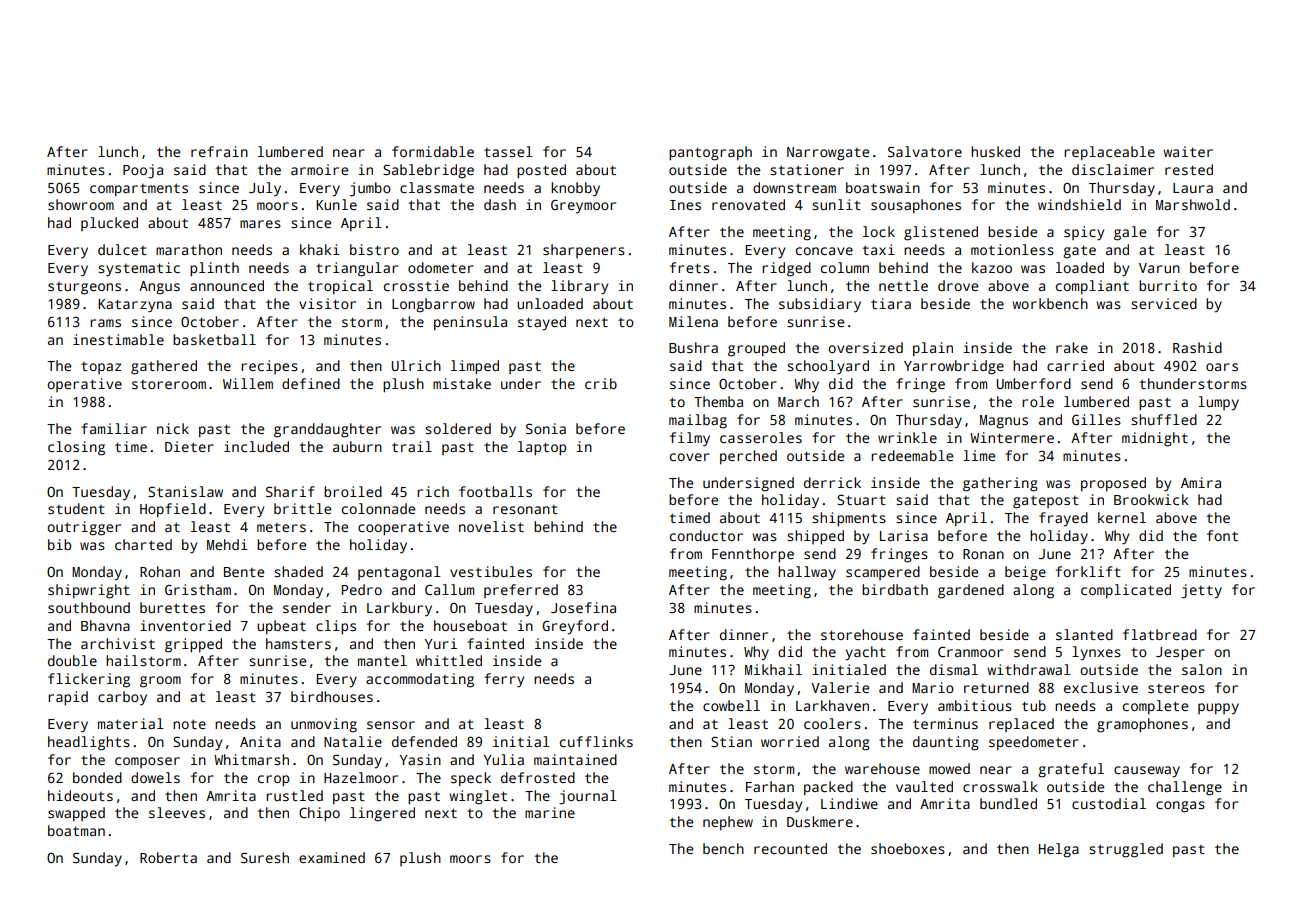 The width and height of the screenshot is (1308, 924). What do you see at coordinates (143, 171) in the screenshot?
I see `Pooja` at bounding box center [143, 171].
